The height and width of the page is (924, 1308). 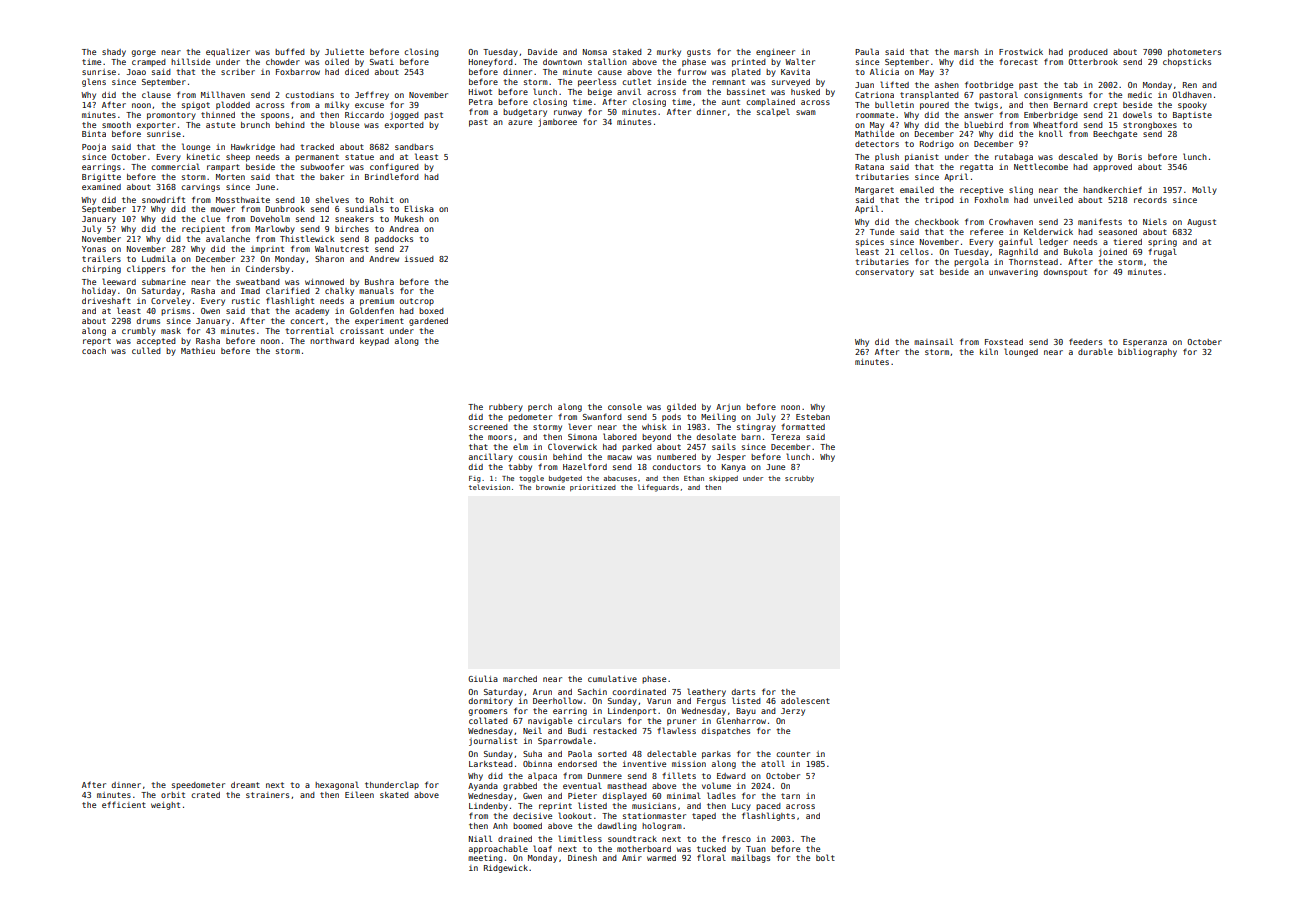 What do you see at coordinates (205, 795) in the page?
I see `crated` at bounding box center [205, 795].
